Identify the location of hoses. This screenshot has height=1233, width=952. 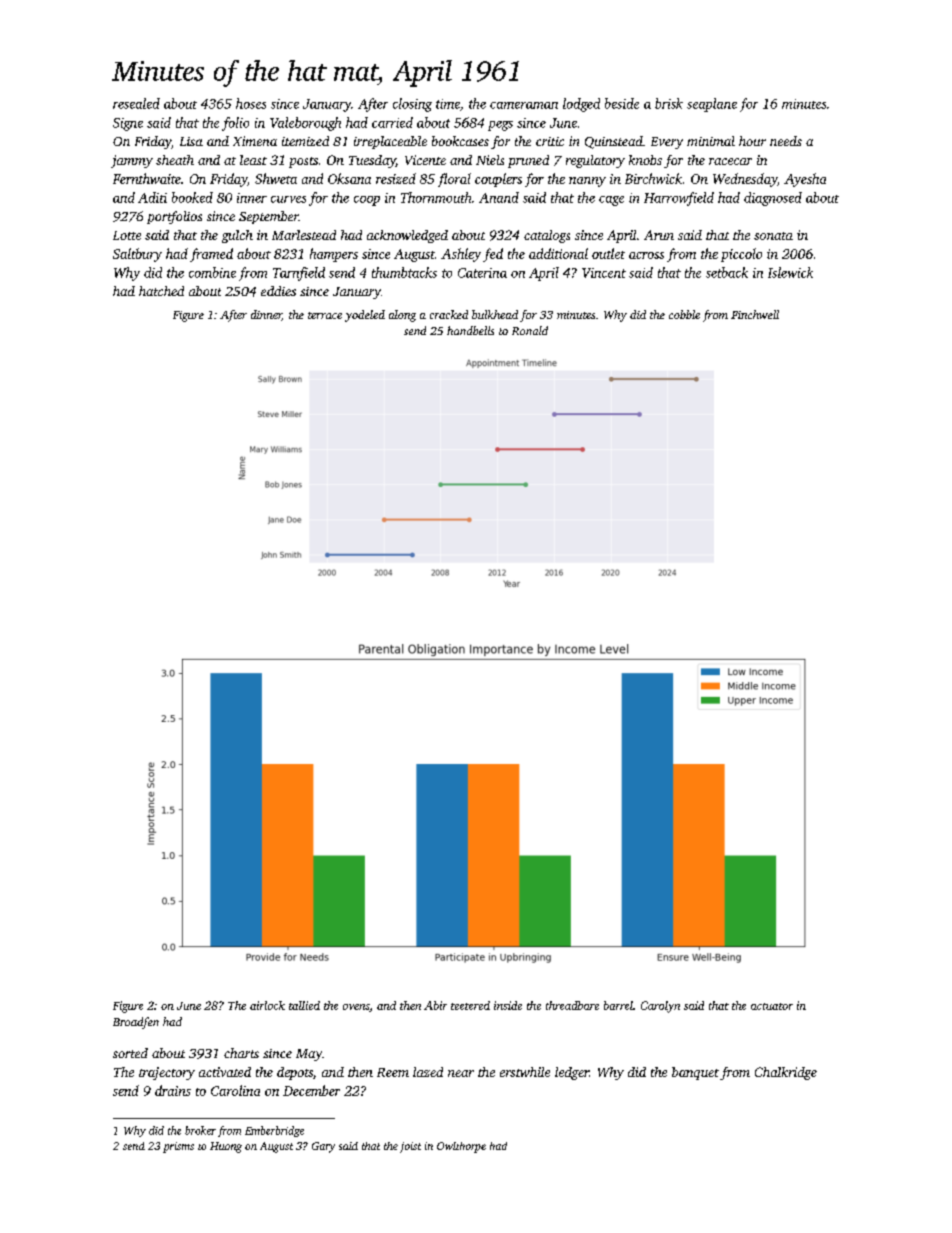
(251, 103).
